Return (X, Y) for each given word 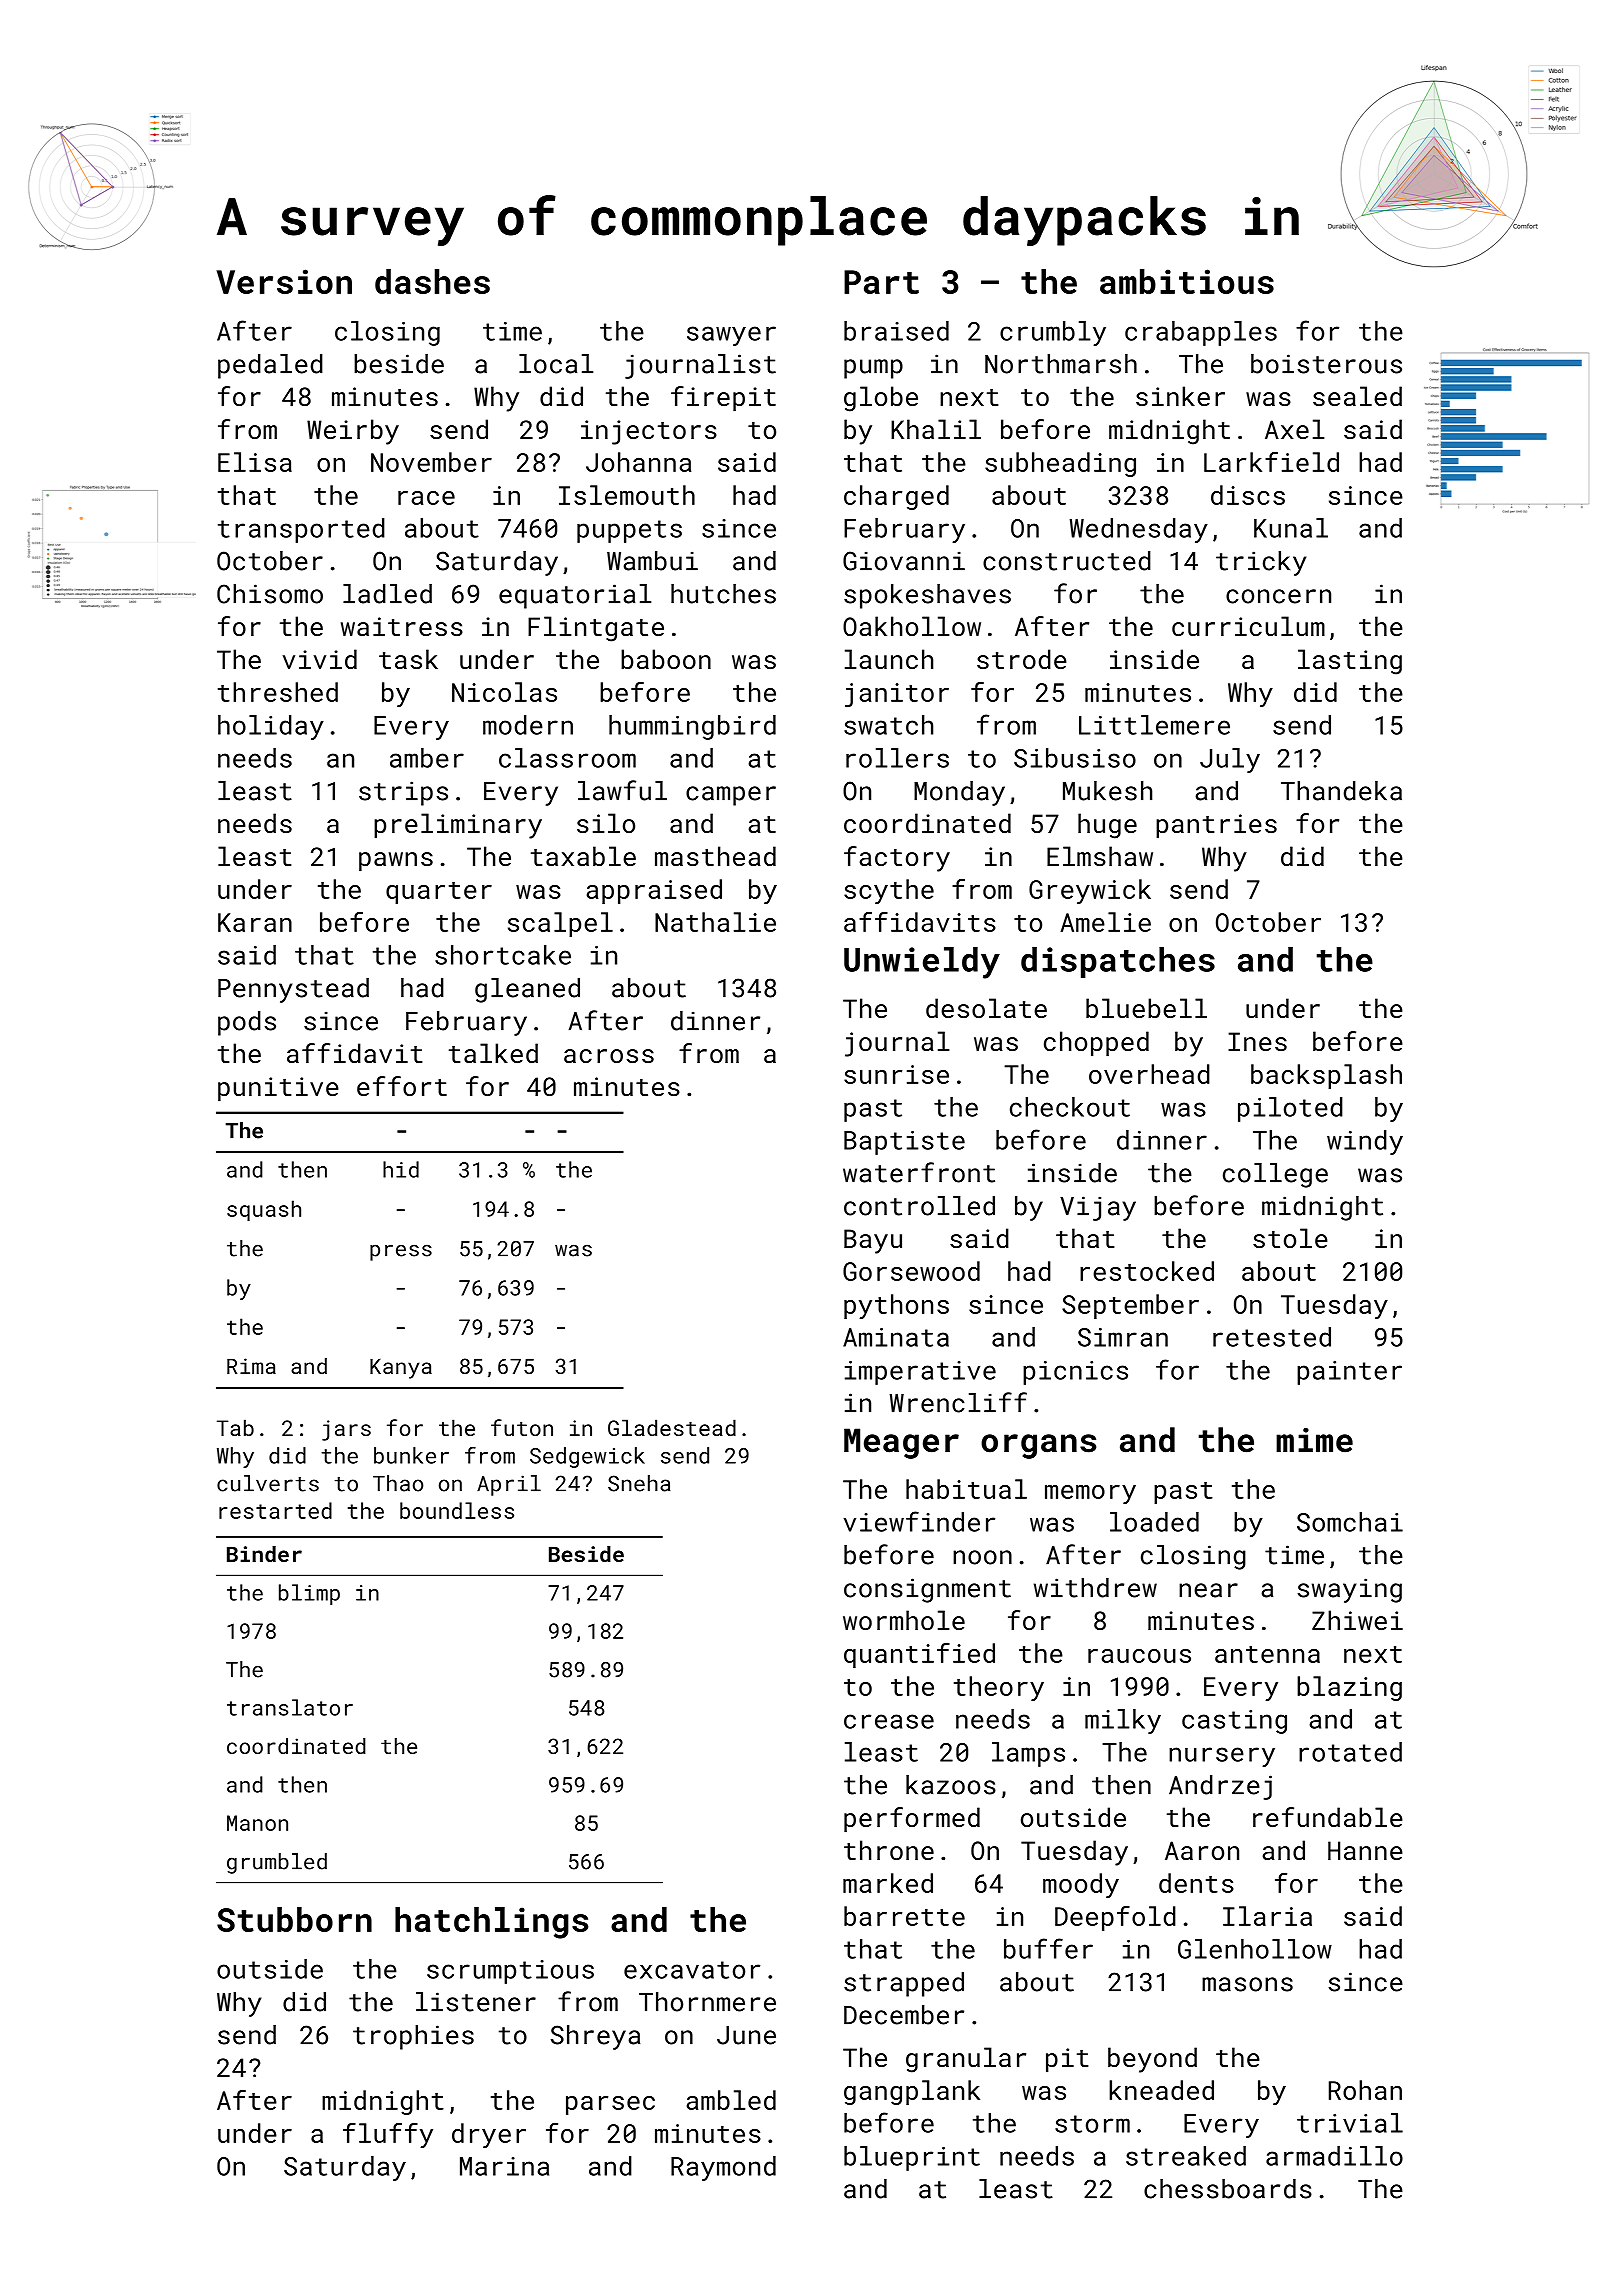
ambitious (1187, 281)
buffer (1048, 1948)
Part (881, 282)
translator (290, 1707)
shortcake (503, 955)
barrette (904, 1916)
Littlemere (1154, 725)
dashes (432, 281)
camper (731, 796)
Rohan (1365, 2090)
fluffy (388, 2135)
